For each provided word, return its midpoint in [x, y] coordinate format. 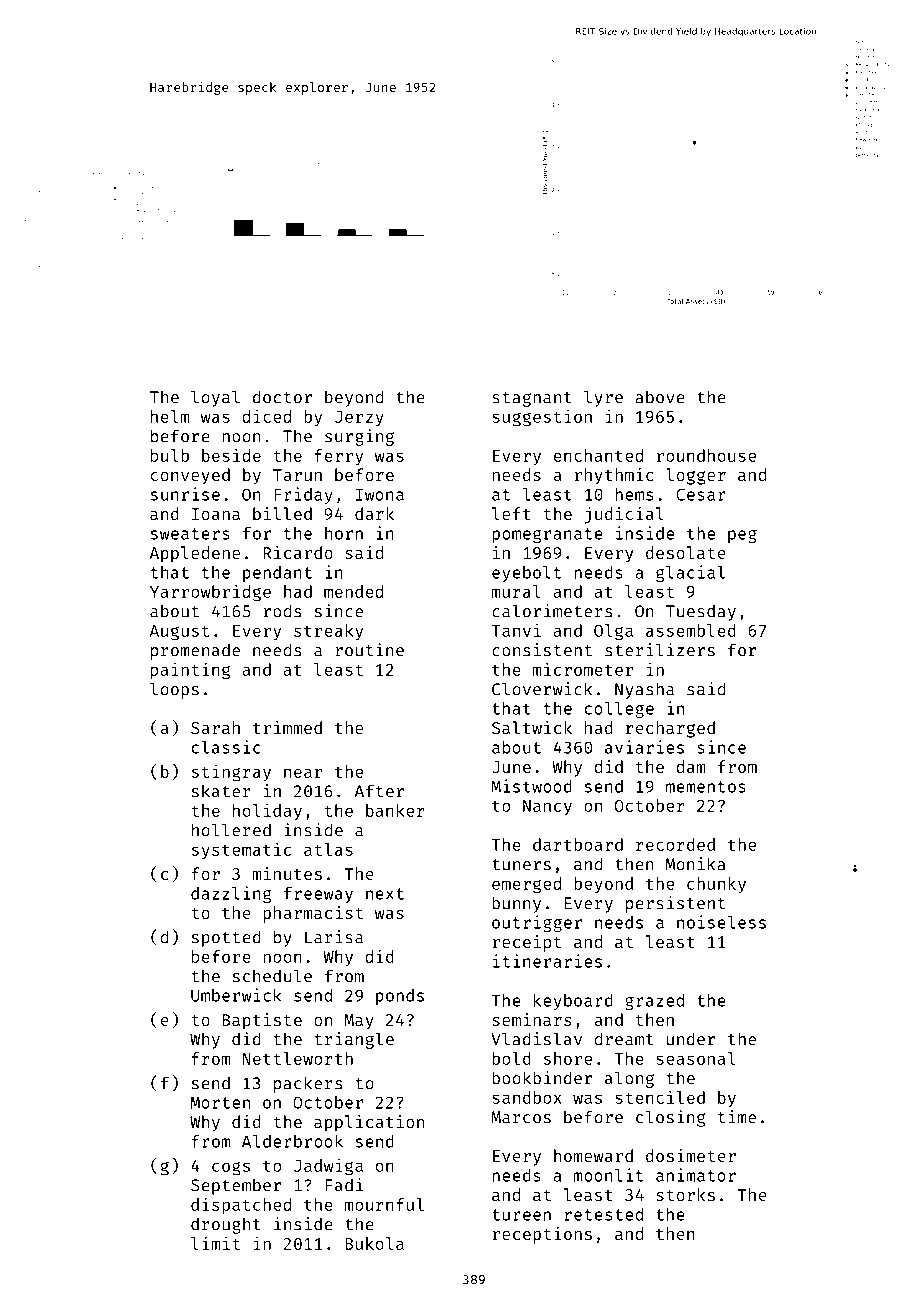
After [379, 791]
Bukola [374, 1243]
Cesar [701, 494]
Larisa [334, 937]
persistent [675, 904]
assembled [691, 630]
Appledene [195, 554]
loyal [215, 398]
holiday [267, 811]
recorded [675, 844]
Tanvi [516, 630]
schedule [272, 976]
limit [215, 1243]
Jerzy [359, 418]
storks [685, 1194]
